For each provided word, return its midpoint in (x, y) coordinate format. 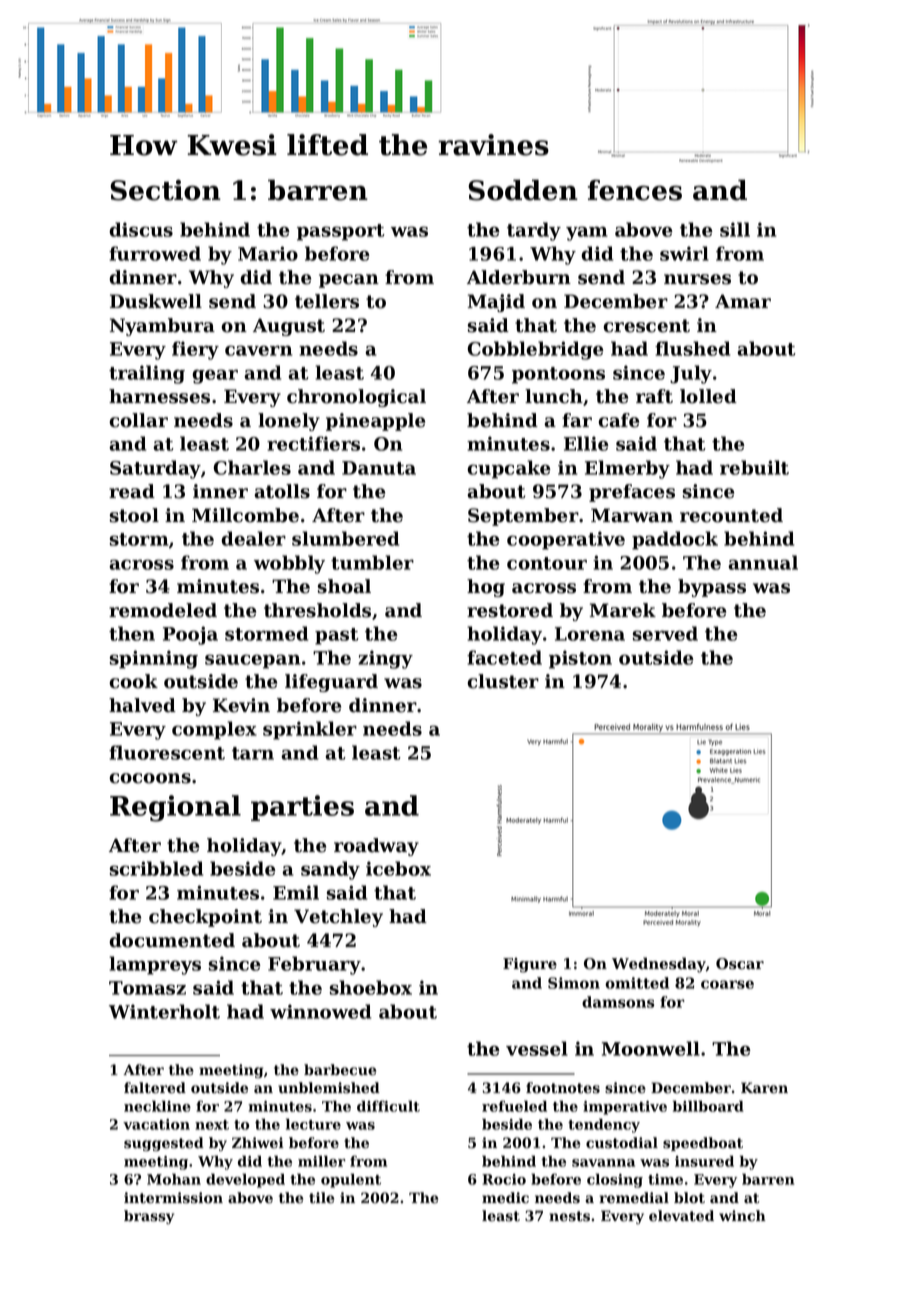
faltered (155, 1088)
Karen (764, 1088)
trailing (147, 374)
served (665, 633)
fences (635, 190)
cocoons (150, 778)
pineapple (375, 422)
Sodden (523, 190)
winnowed (320, 1011)
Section (165, 190)
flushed (692, 348)
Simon (574, 983)
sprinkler (310, 730)
